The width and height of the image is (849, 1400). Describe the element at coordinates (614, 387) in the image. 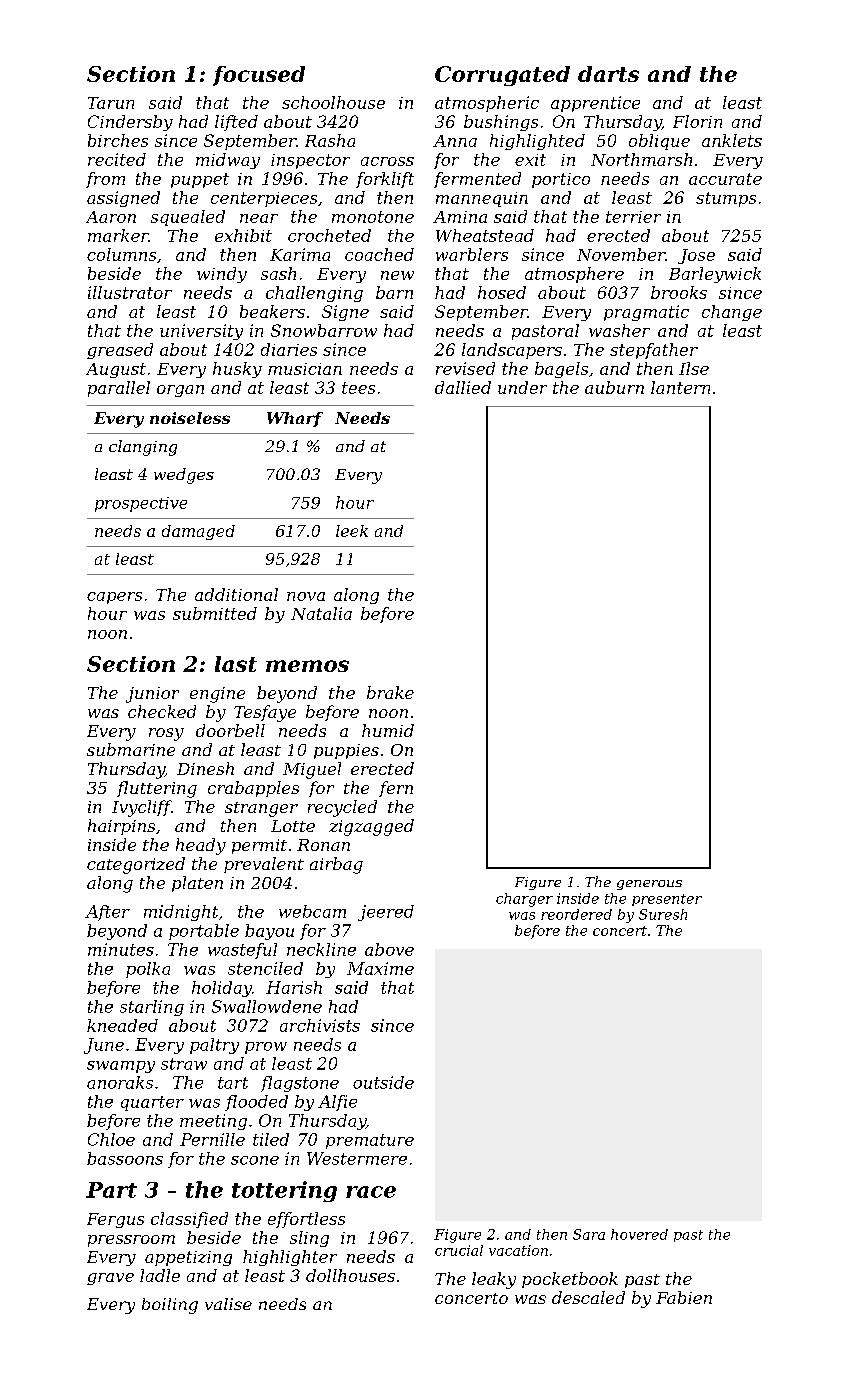

I see `auburn` at that location.
